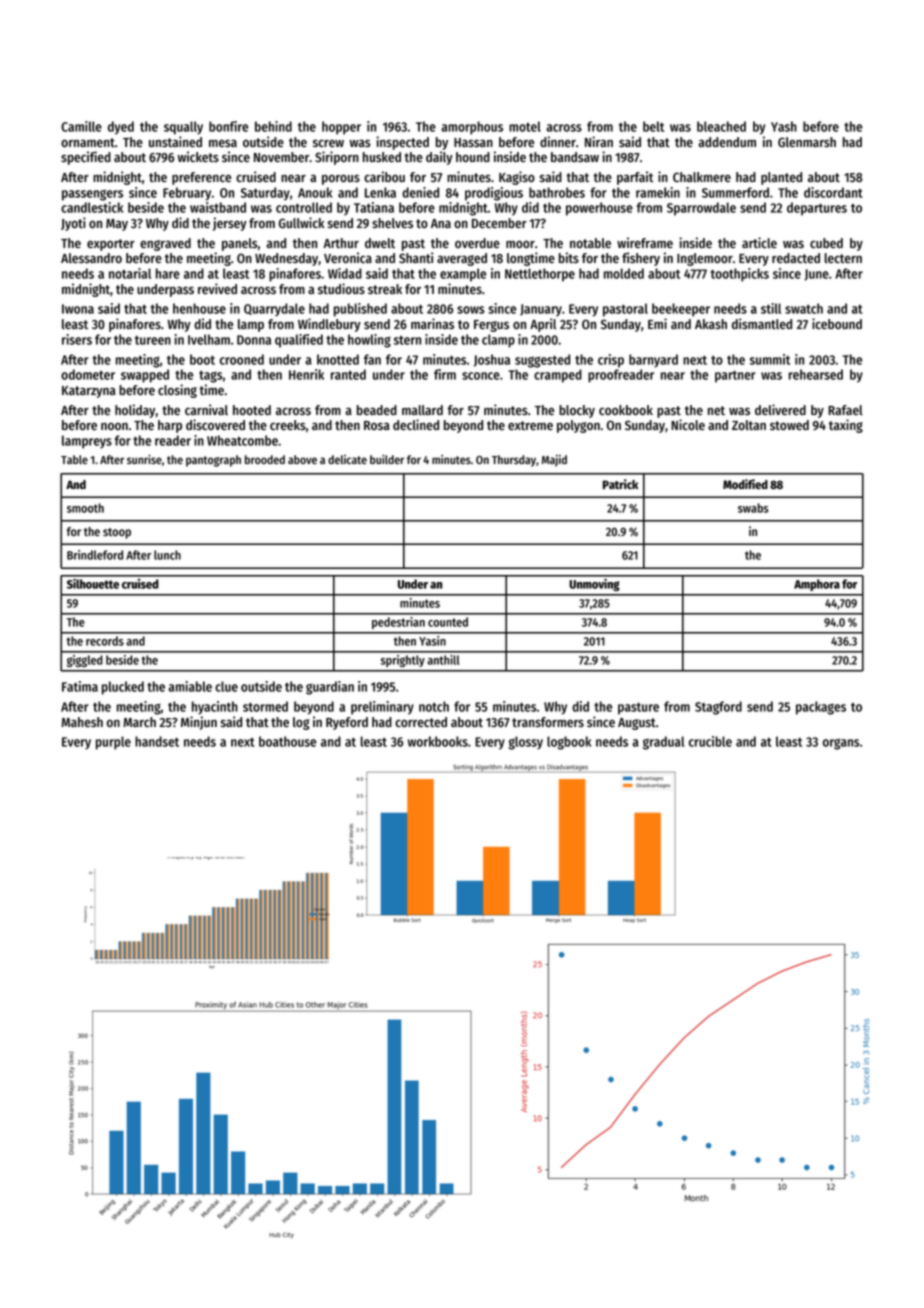 The image size is (924, 1308). Describe the element at coordinates (144, 459) in the document. I see `sunrise` at that location.
